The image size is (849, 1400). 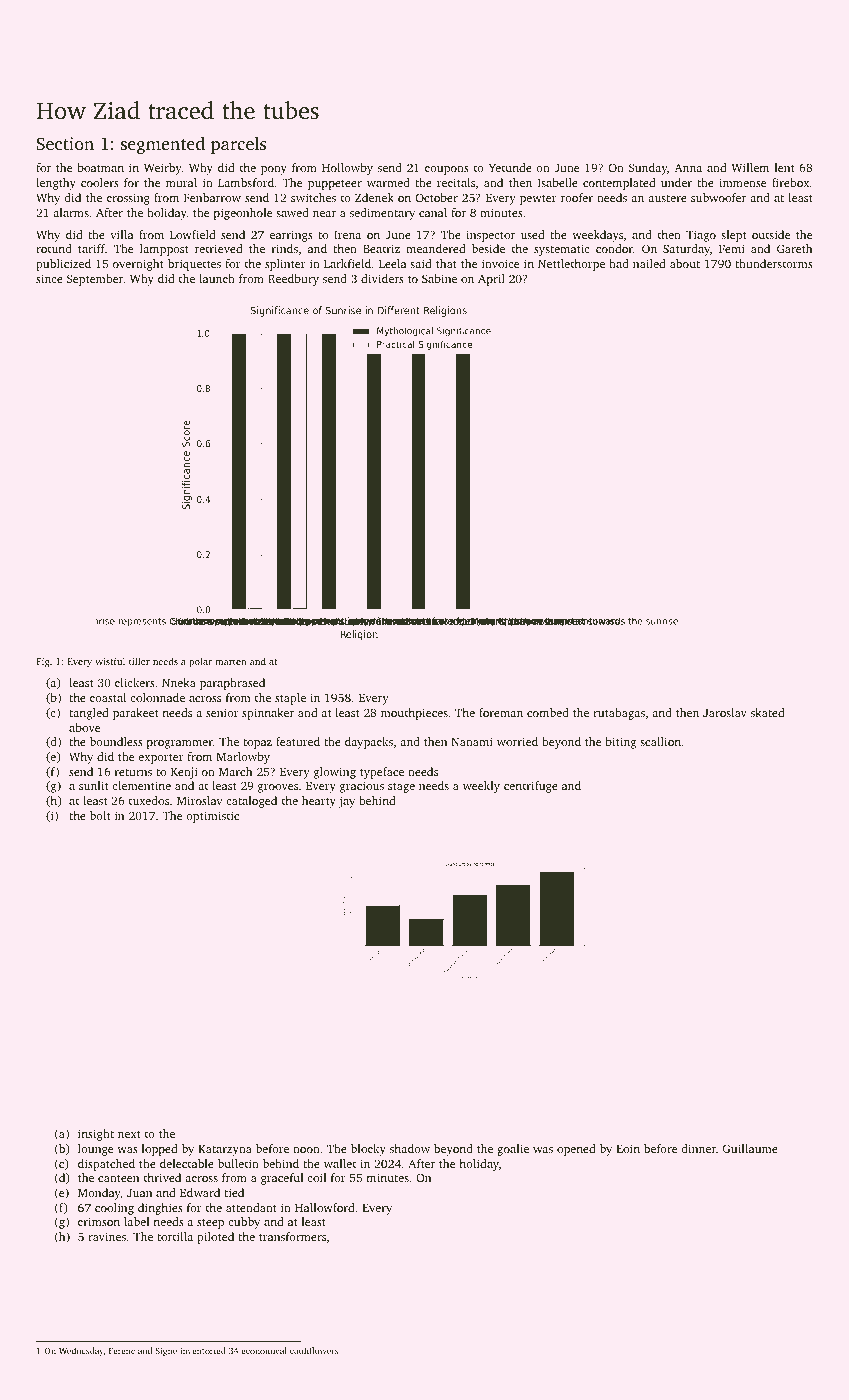 I want to click on launch, so click(x=217, y=278).
